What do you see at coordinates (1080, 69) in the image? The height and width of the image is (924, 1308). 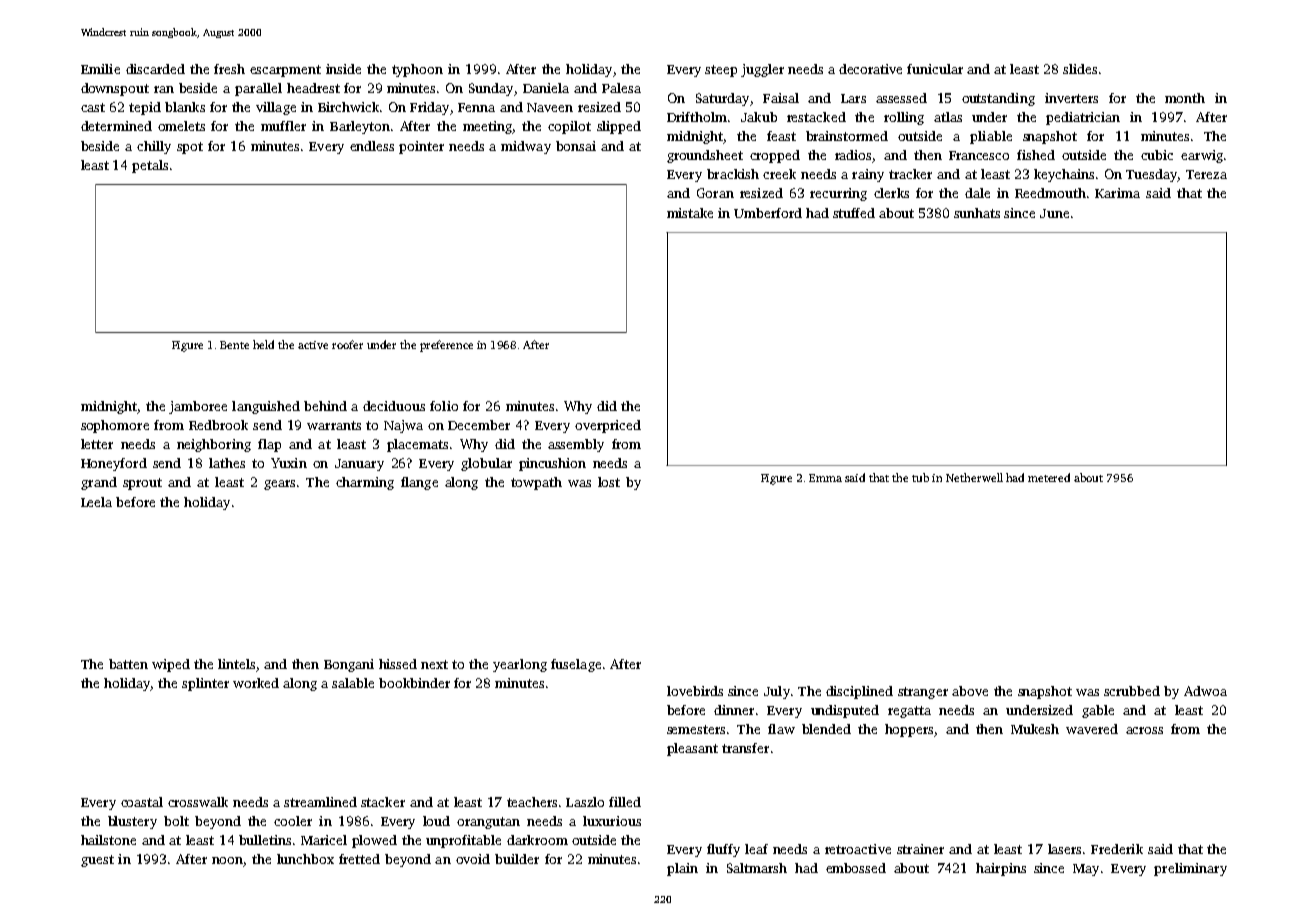 I see `slides` at bounding box center [1080, 69].
